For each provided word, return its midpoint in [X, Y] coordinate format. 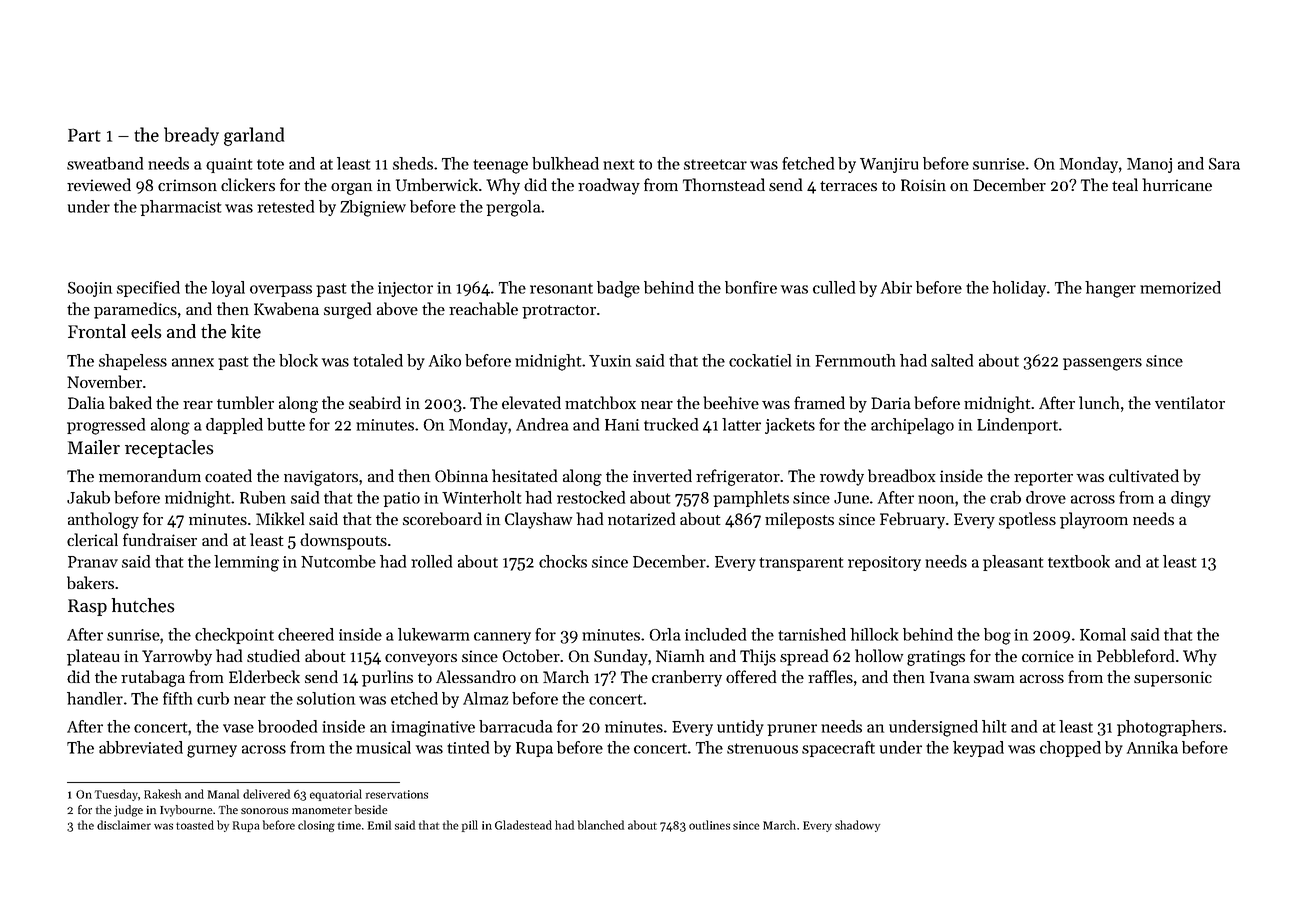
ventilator [1190, 402]
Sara [1224, 164]
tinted [468, 747]
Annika [1152, 747]
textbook [1079, 561]
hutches [143, 605]
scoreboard [442, 518]
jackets [790, 426]
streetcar [715, 164]
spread [804, 657]
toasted [195, 825]
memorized [1180, 287]
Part [84, 135]
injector [405, 289]
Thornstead [724, 184]
